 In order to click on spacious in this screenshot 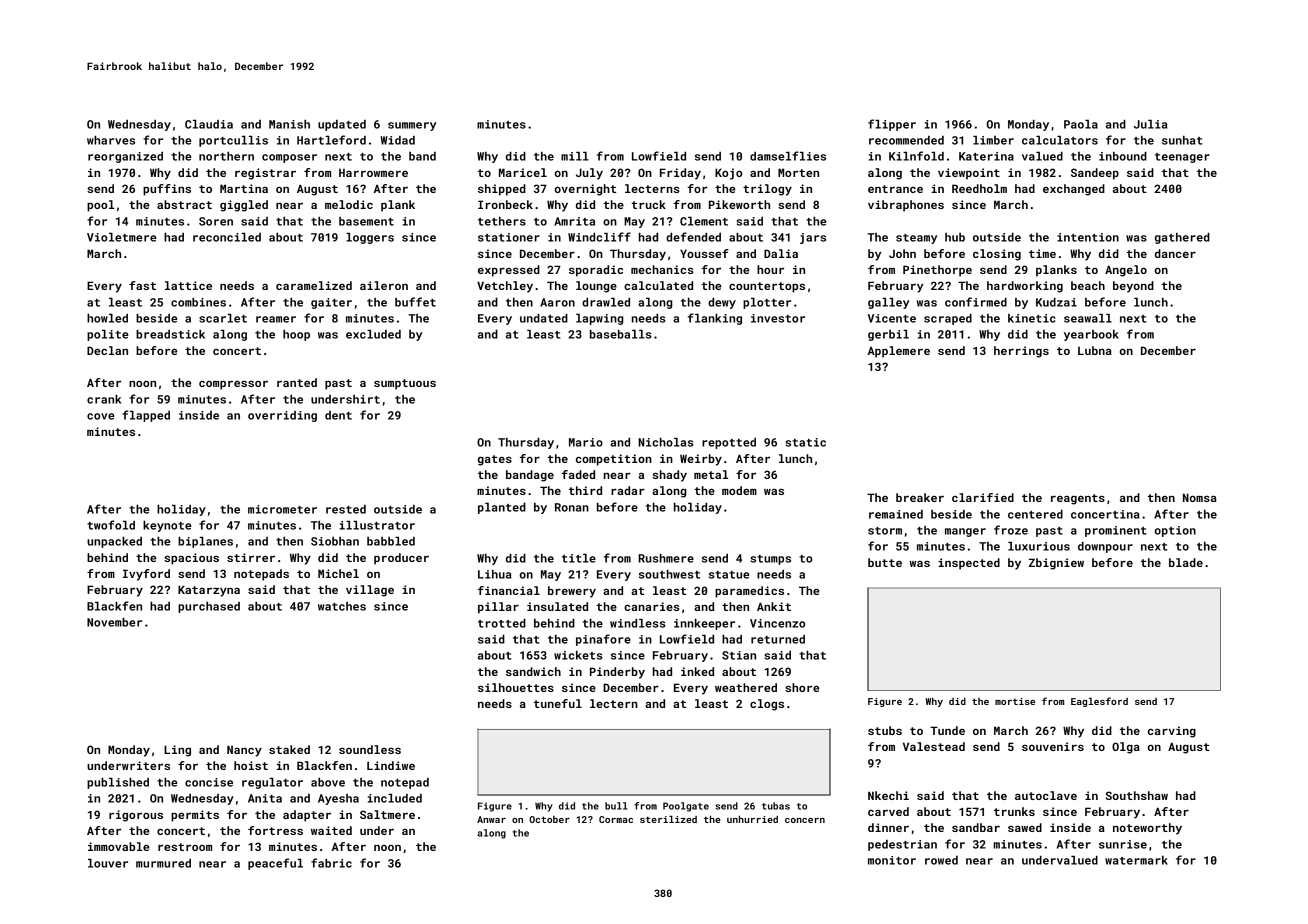, I will do `click(191, 559)`.
